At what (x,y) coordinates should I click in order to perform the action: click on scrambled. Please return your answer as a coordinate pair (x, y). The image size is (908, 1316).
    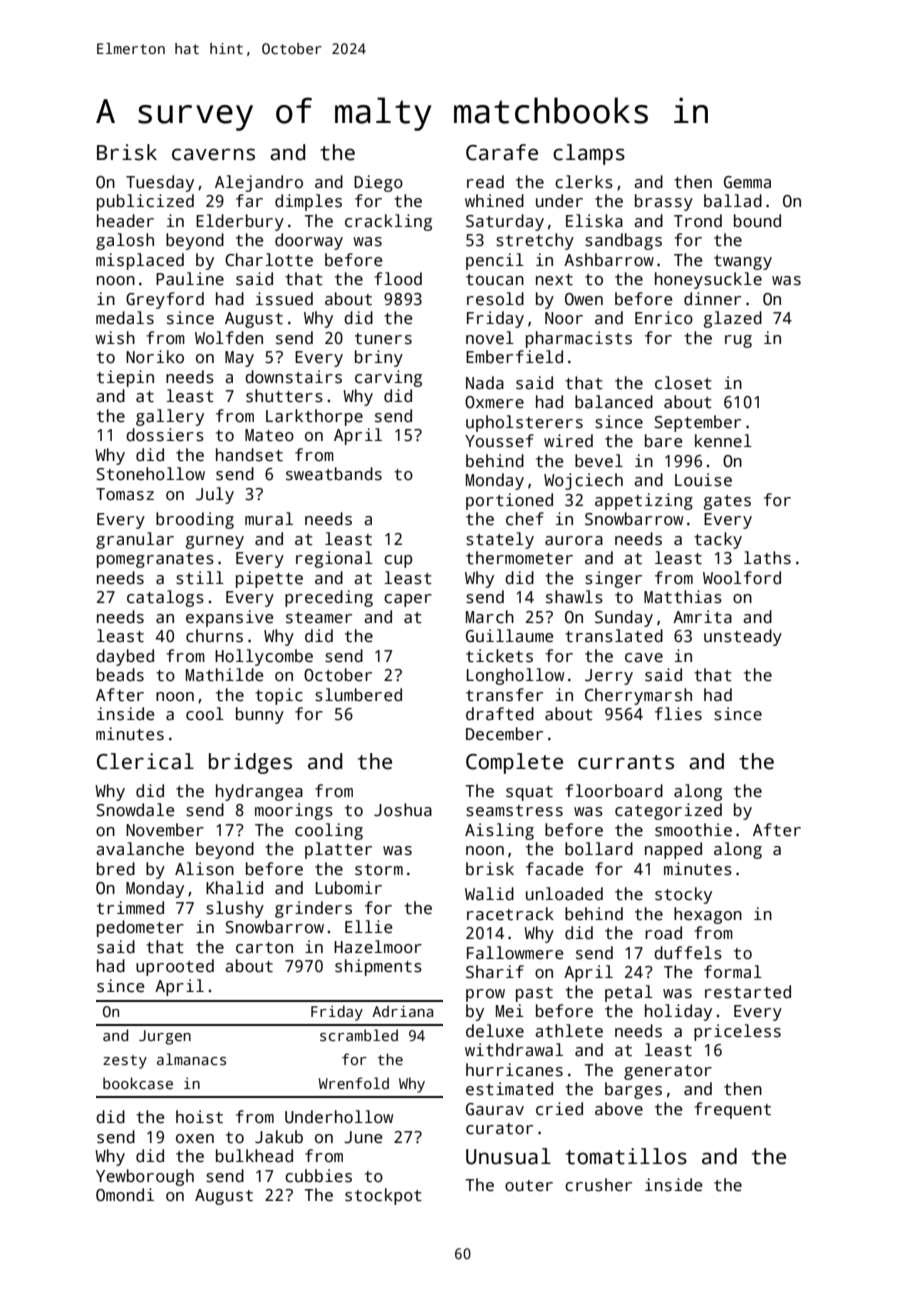
    Looking at the image, I should click on (359, 1035).
